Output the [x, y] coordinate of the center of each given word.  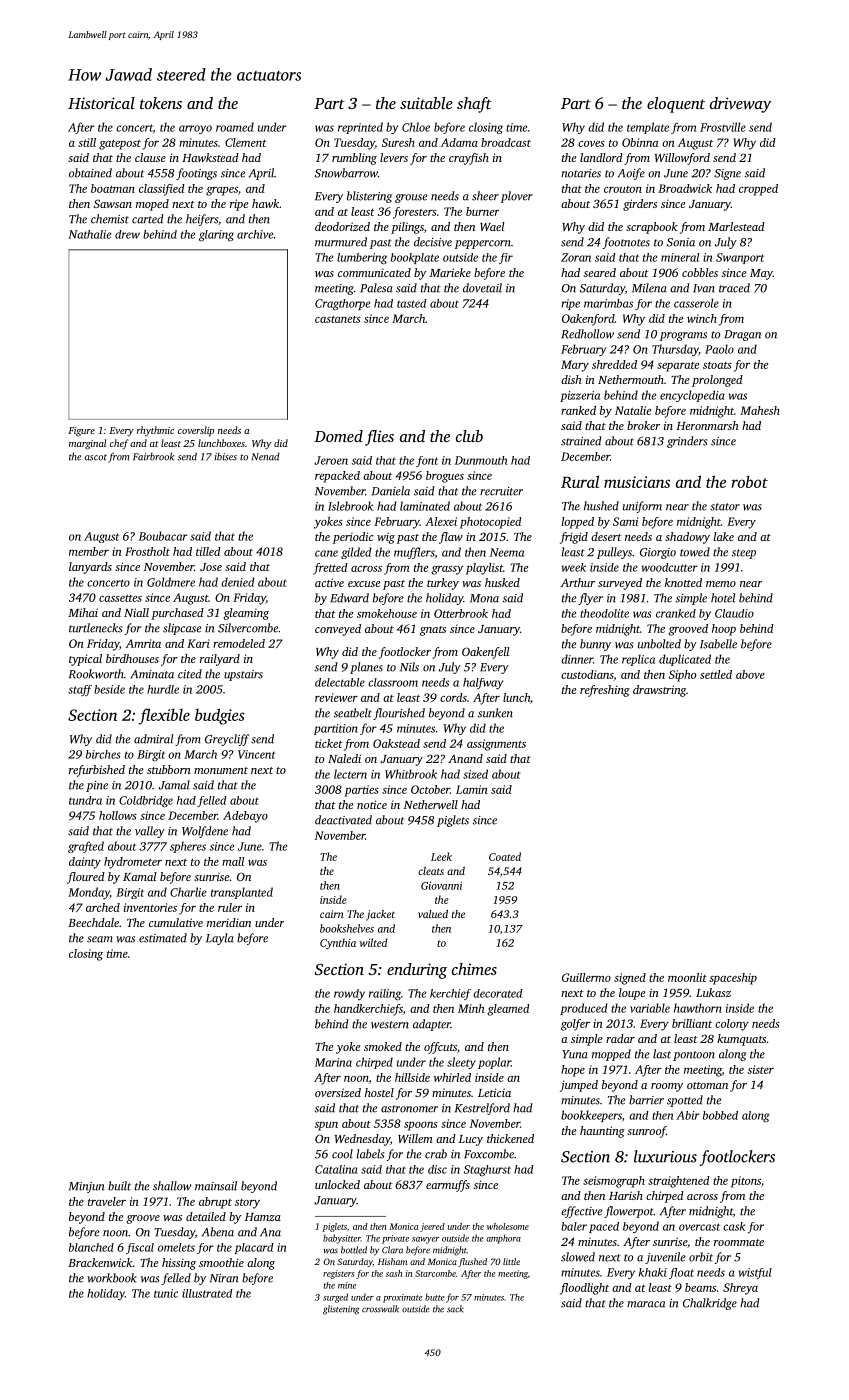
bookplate [415, 258]
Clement [246, 142]
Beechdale [93, 922]
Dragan [742, 335]
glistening [341, 1310]
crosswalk [380, 1309]
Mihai [83, 612]
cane [326, 553]
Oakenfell [486, 653]
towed [695, 552]
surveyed [620, 584]
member [89, 551]
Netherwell [431, 804]
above [750, 674]
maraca [646, 1304]
